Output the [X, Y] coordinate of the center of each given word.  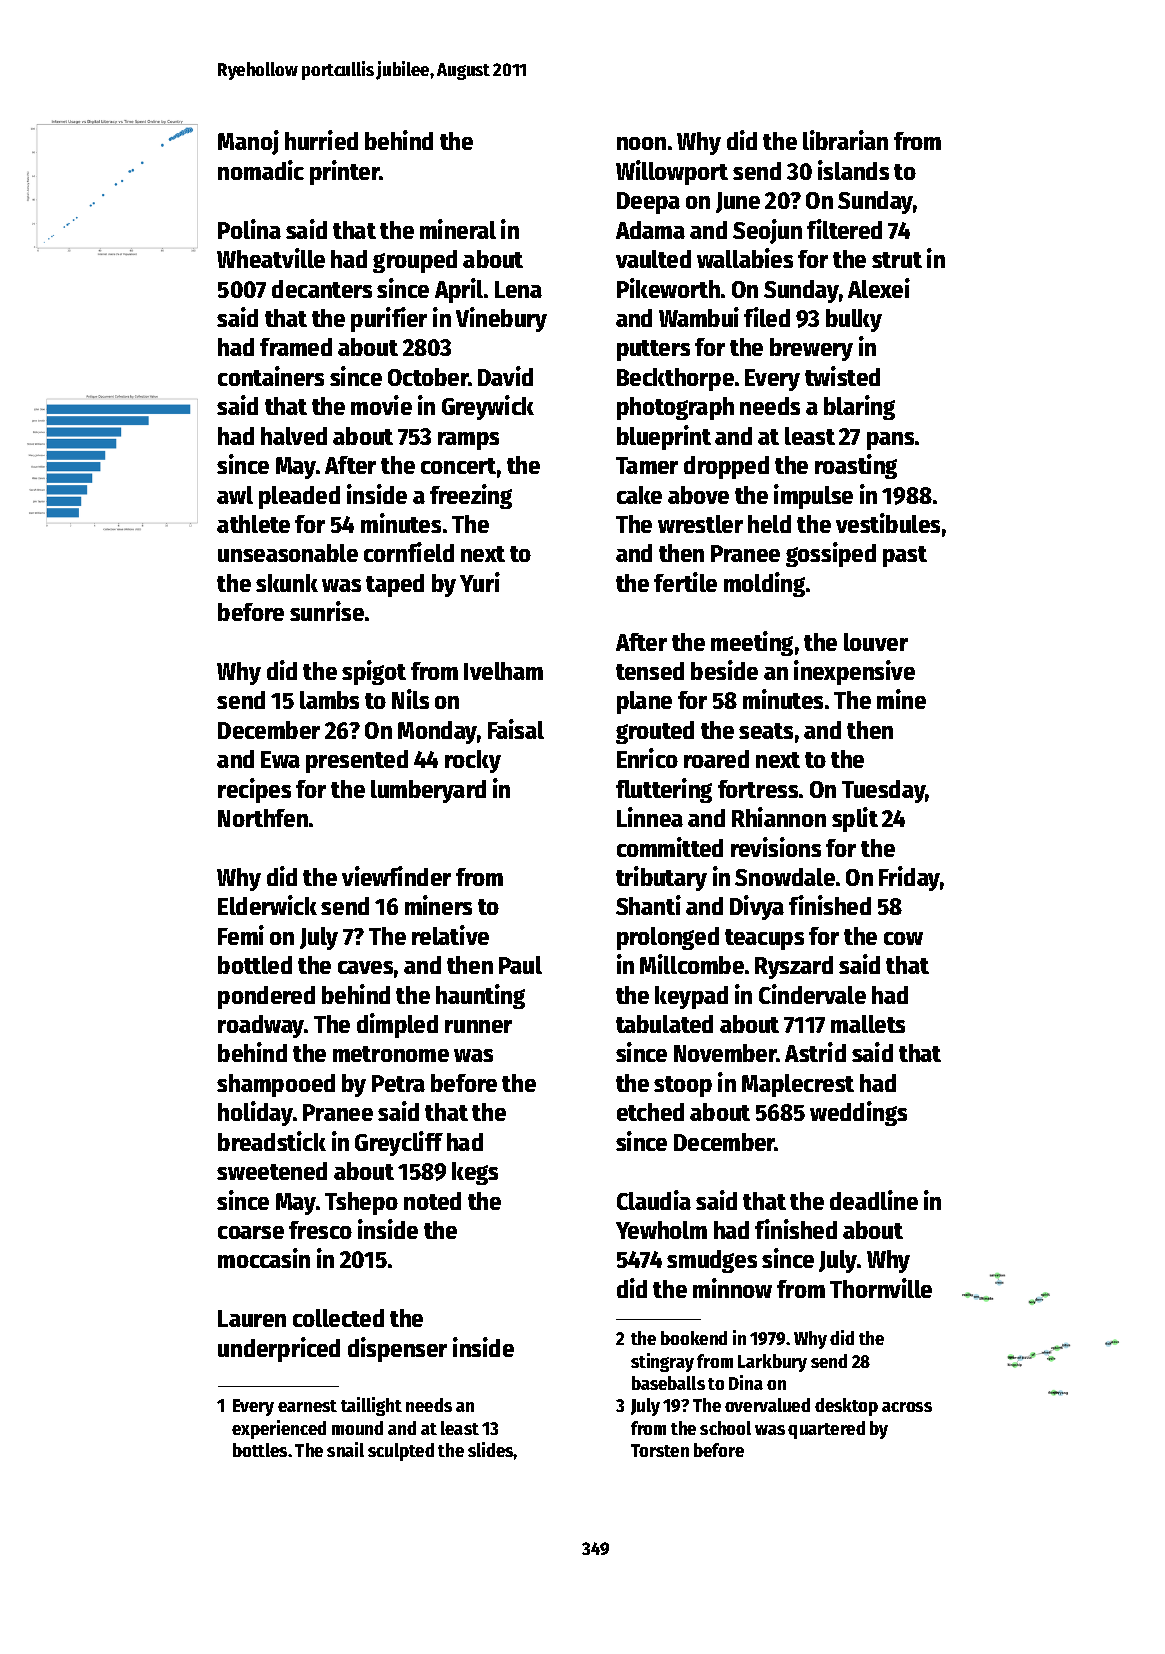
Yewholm [661, 1230]
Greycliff [399, 1143]
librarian [845, 140]
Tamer [647, 465]
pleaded [299, 497]
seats [766, 731]
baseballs [668, 1383]
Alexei [879, 288]
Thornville [881, 1288]
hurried [321, 140]
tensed [650, 671]
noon [641, 143]
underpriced [279, 1349]
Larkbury [772, 1363]
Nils [410, 699]
